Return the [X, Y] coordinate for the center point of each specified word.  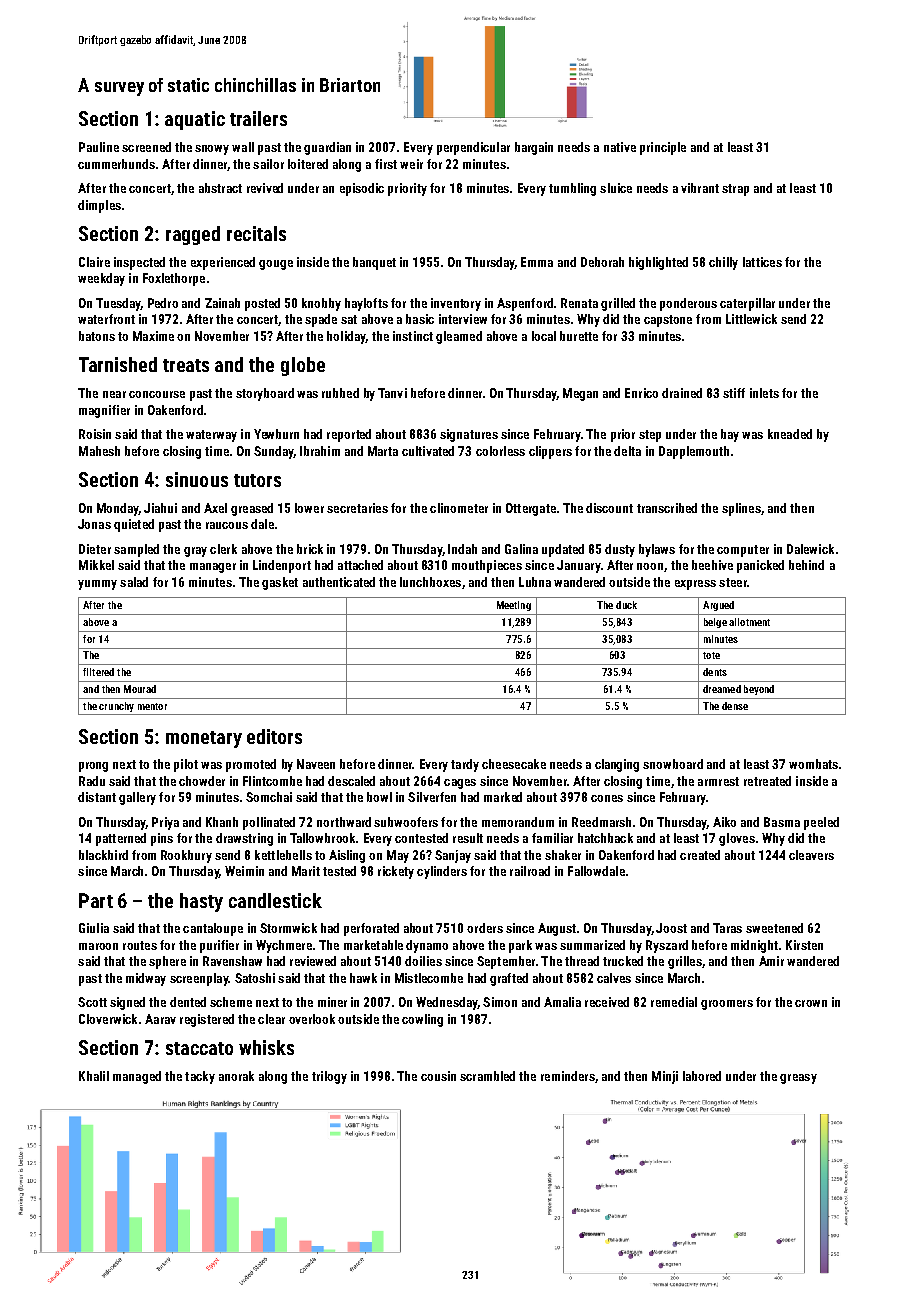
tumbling [572, 189]
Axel [215, 508]
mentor [152, 706]
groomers [727, 1005]
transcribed [667, 508]
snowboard [673, 764]
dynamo [427, 946]
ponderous [688, 304]
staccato [199, 1048]
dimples [99, 206]
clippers [550, 452]
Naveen [316, 764]
